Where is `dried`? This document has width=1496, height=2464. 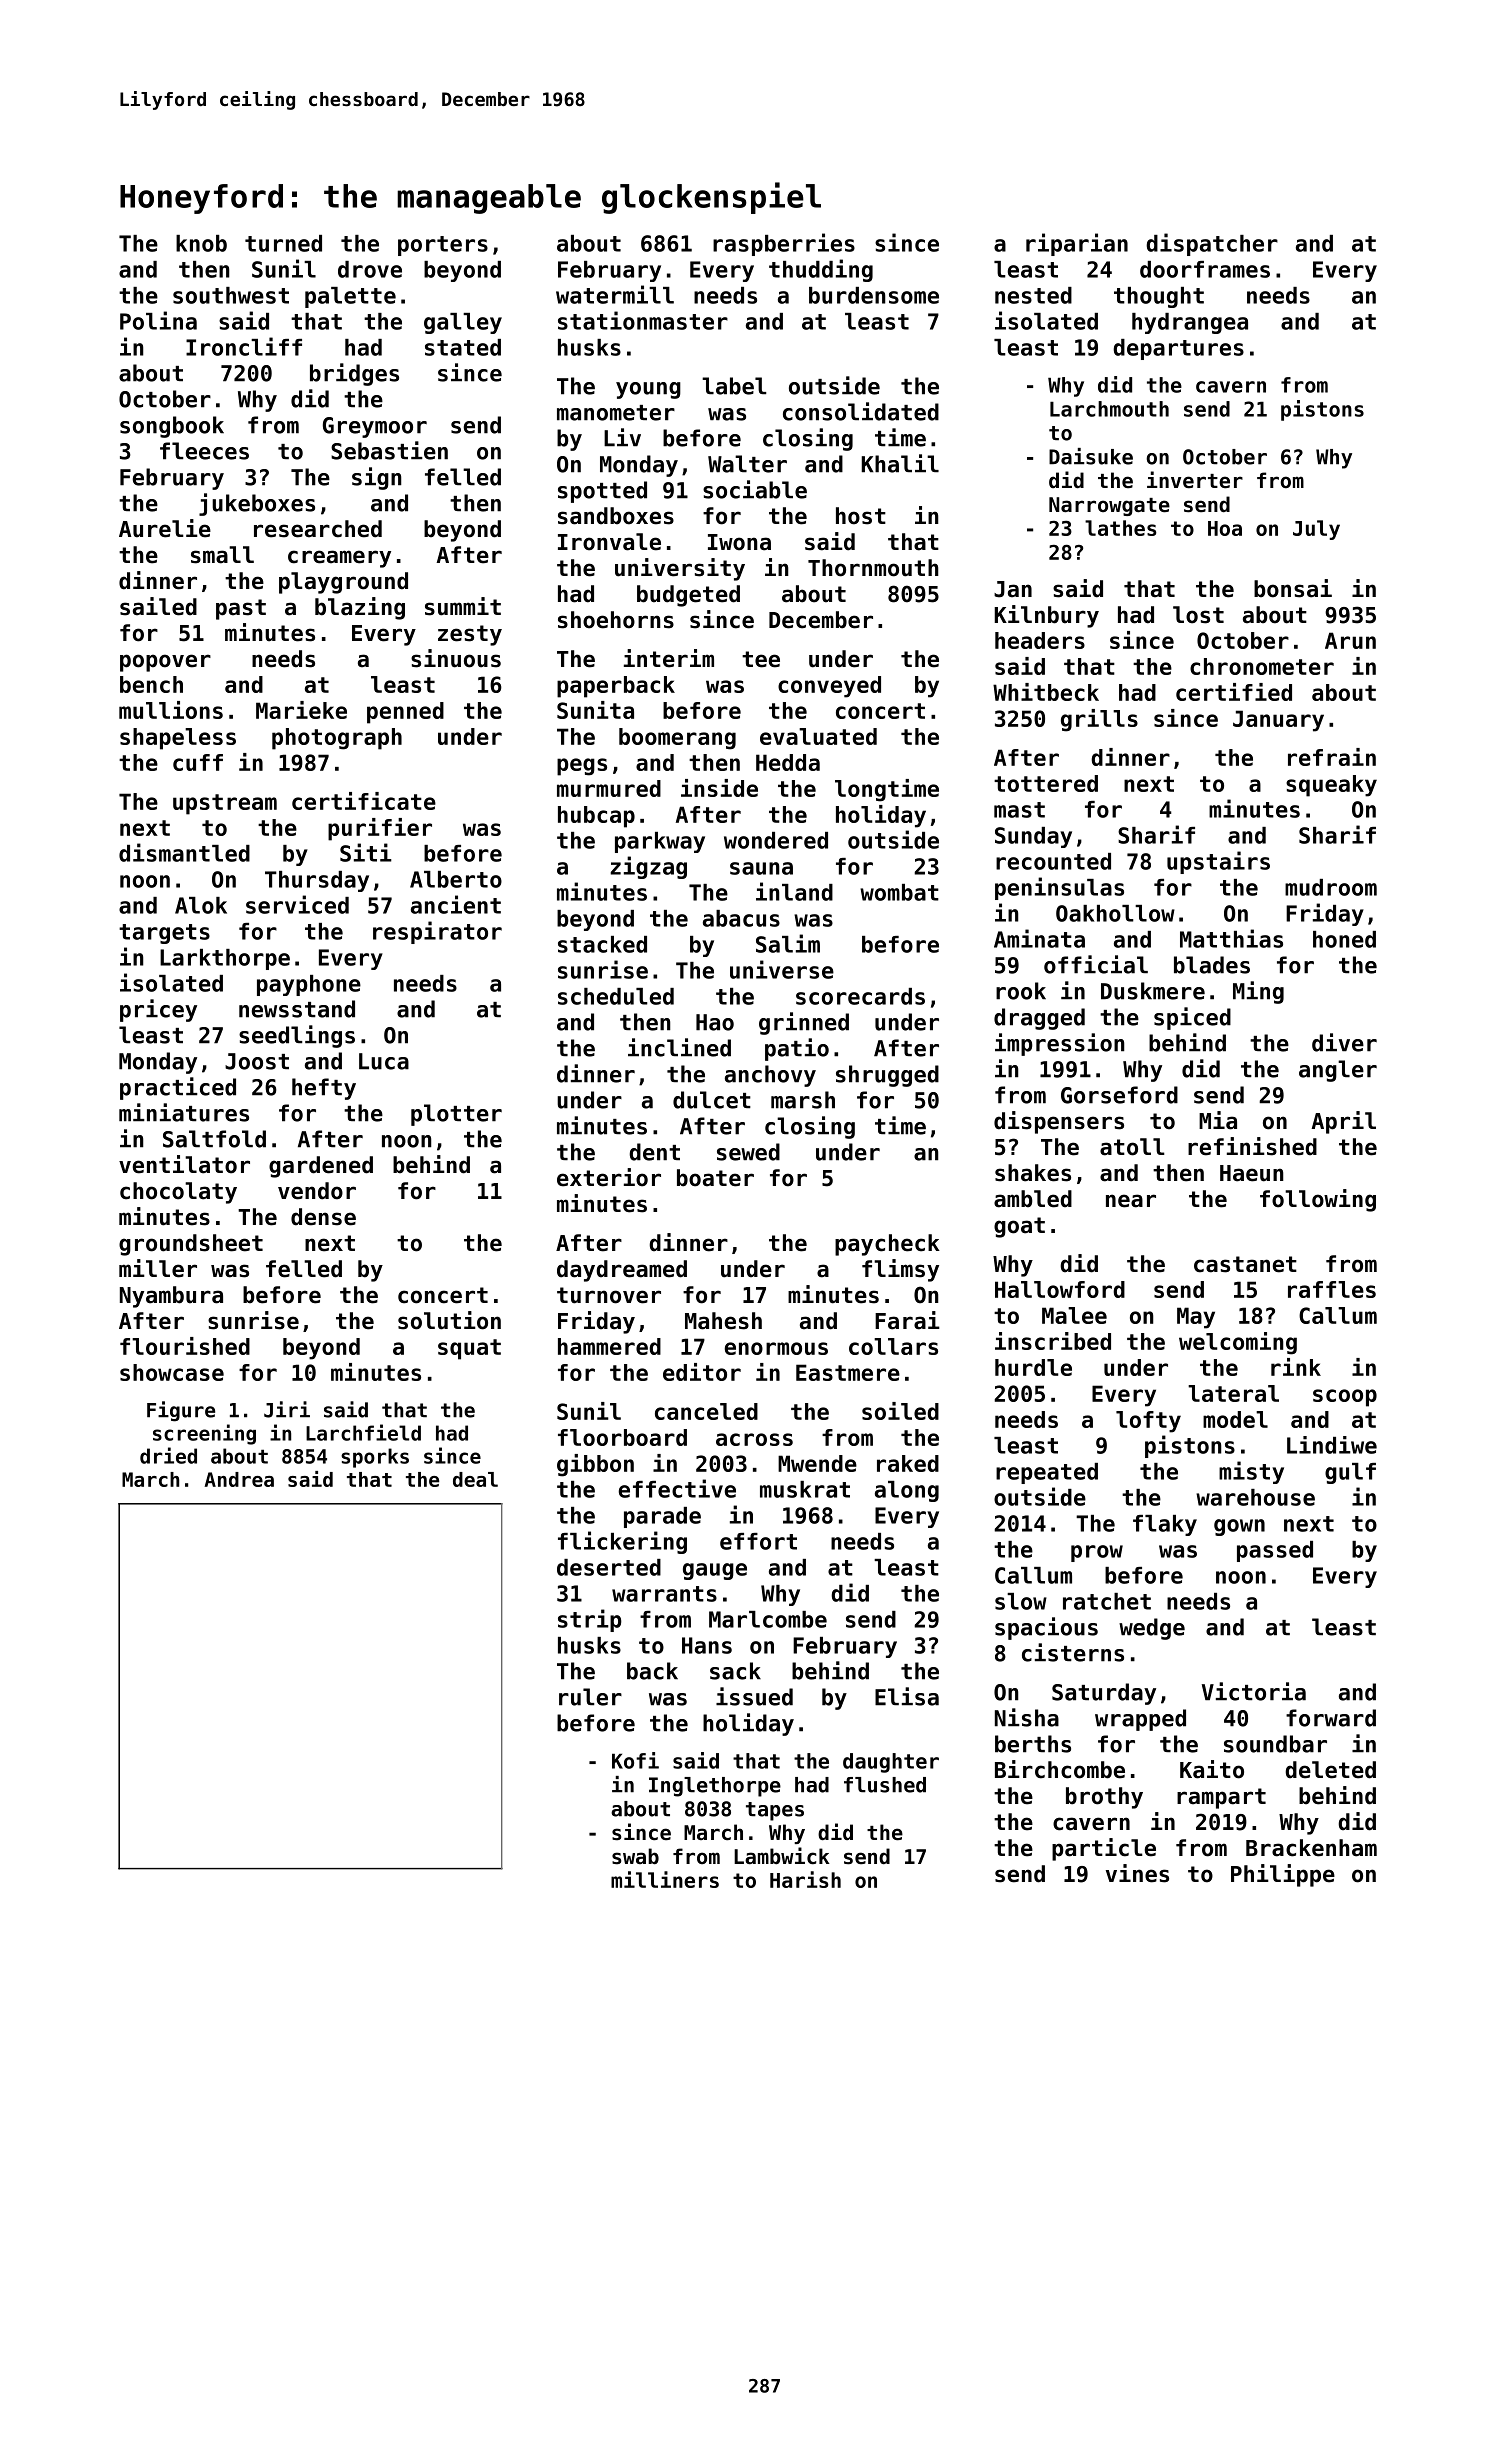 dried is located at coordinates (168, 1455).
